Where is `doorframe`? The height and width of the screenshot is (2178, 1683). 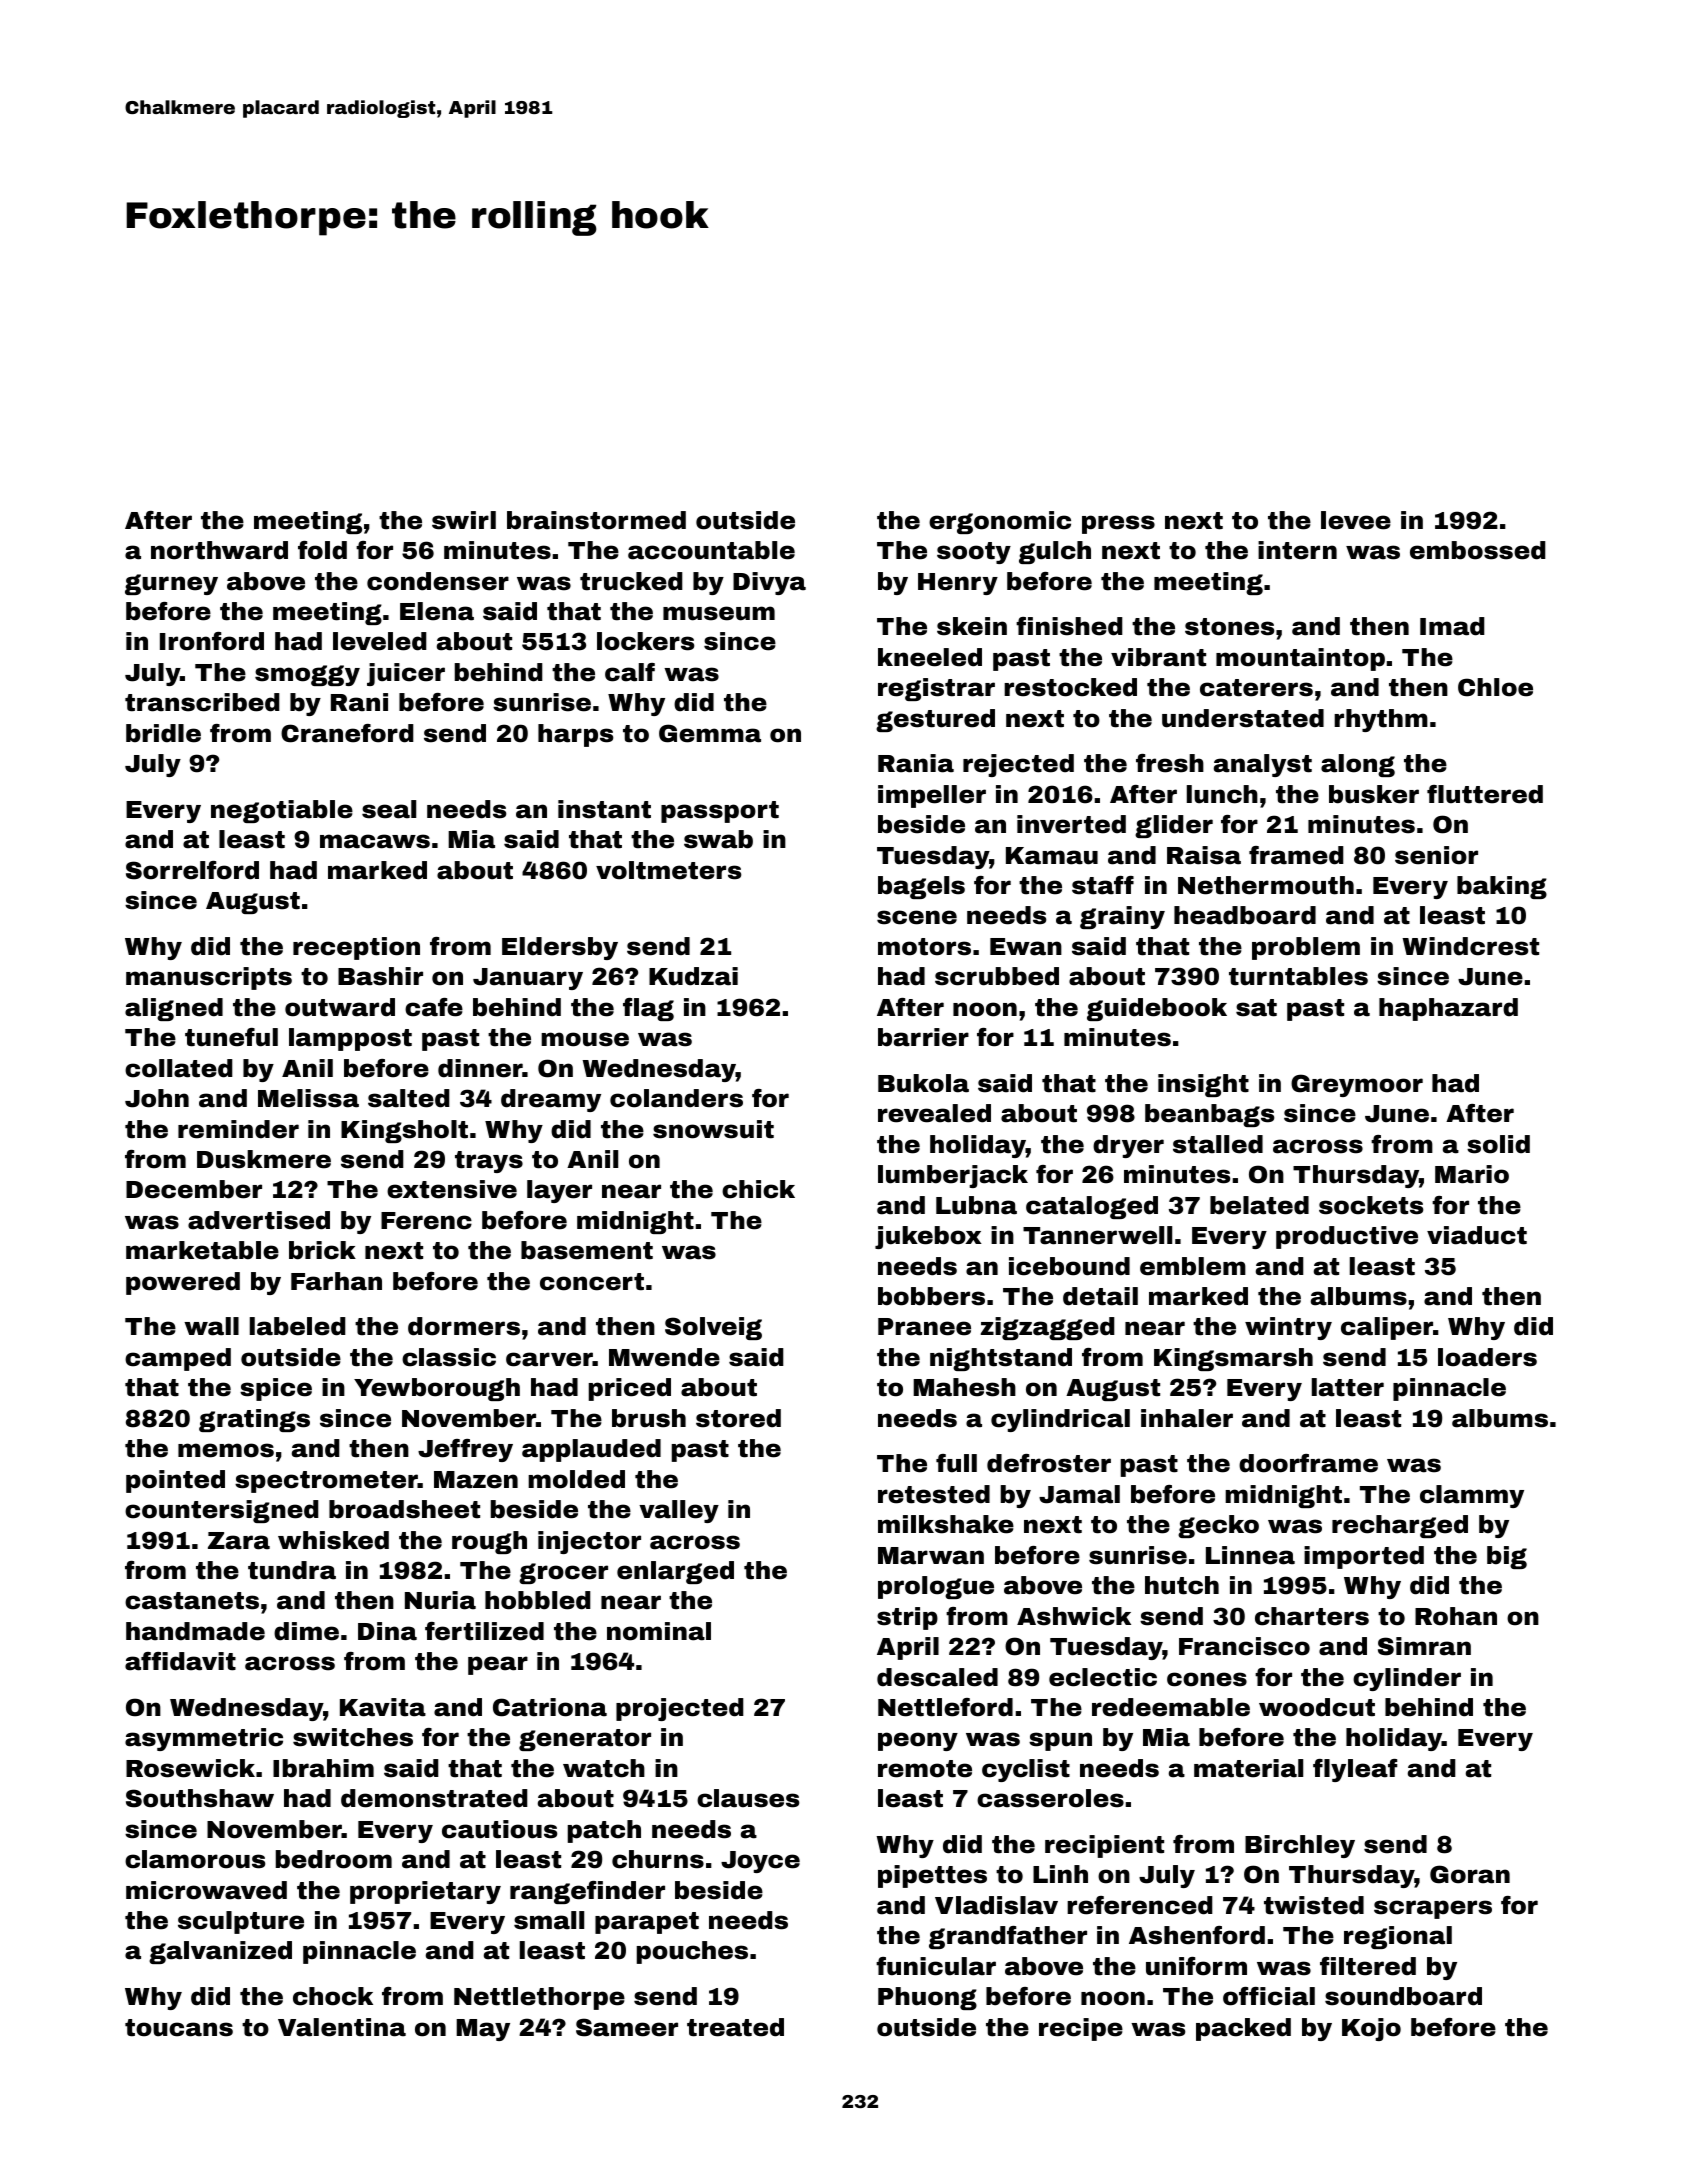 doorframe is located at coordinates (1308, 1463).
